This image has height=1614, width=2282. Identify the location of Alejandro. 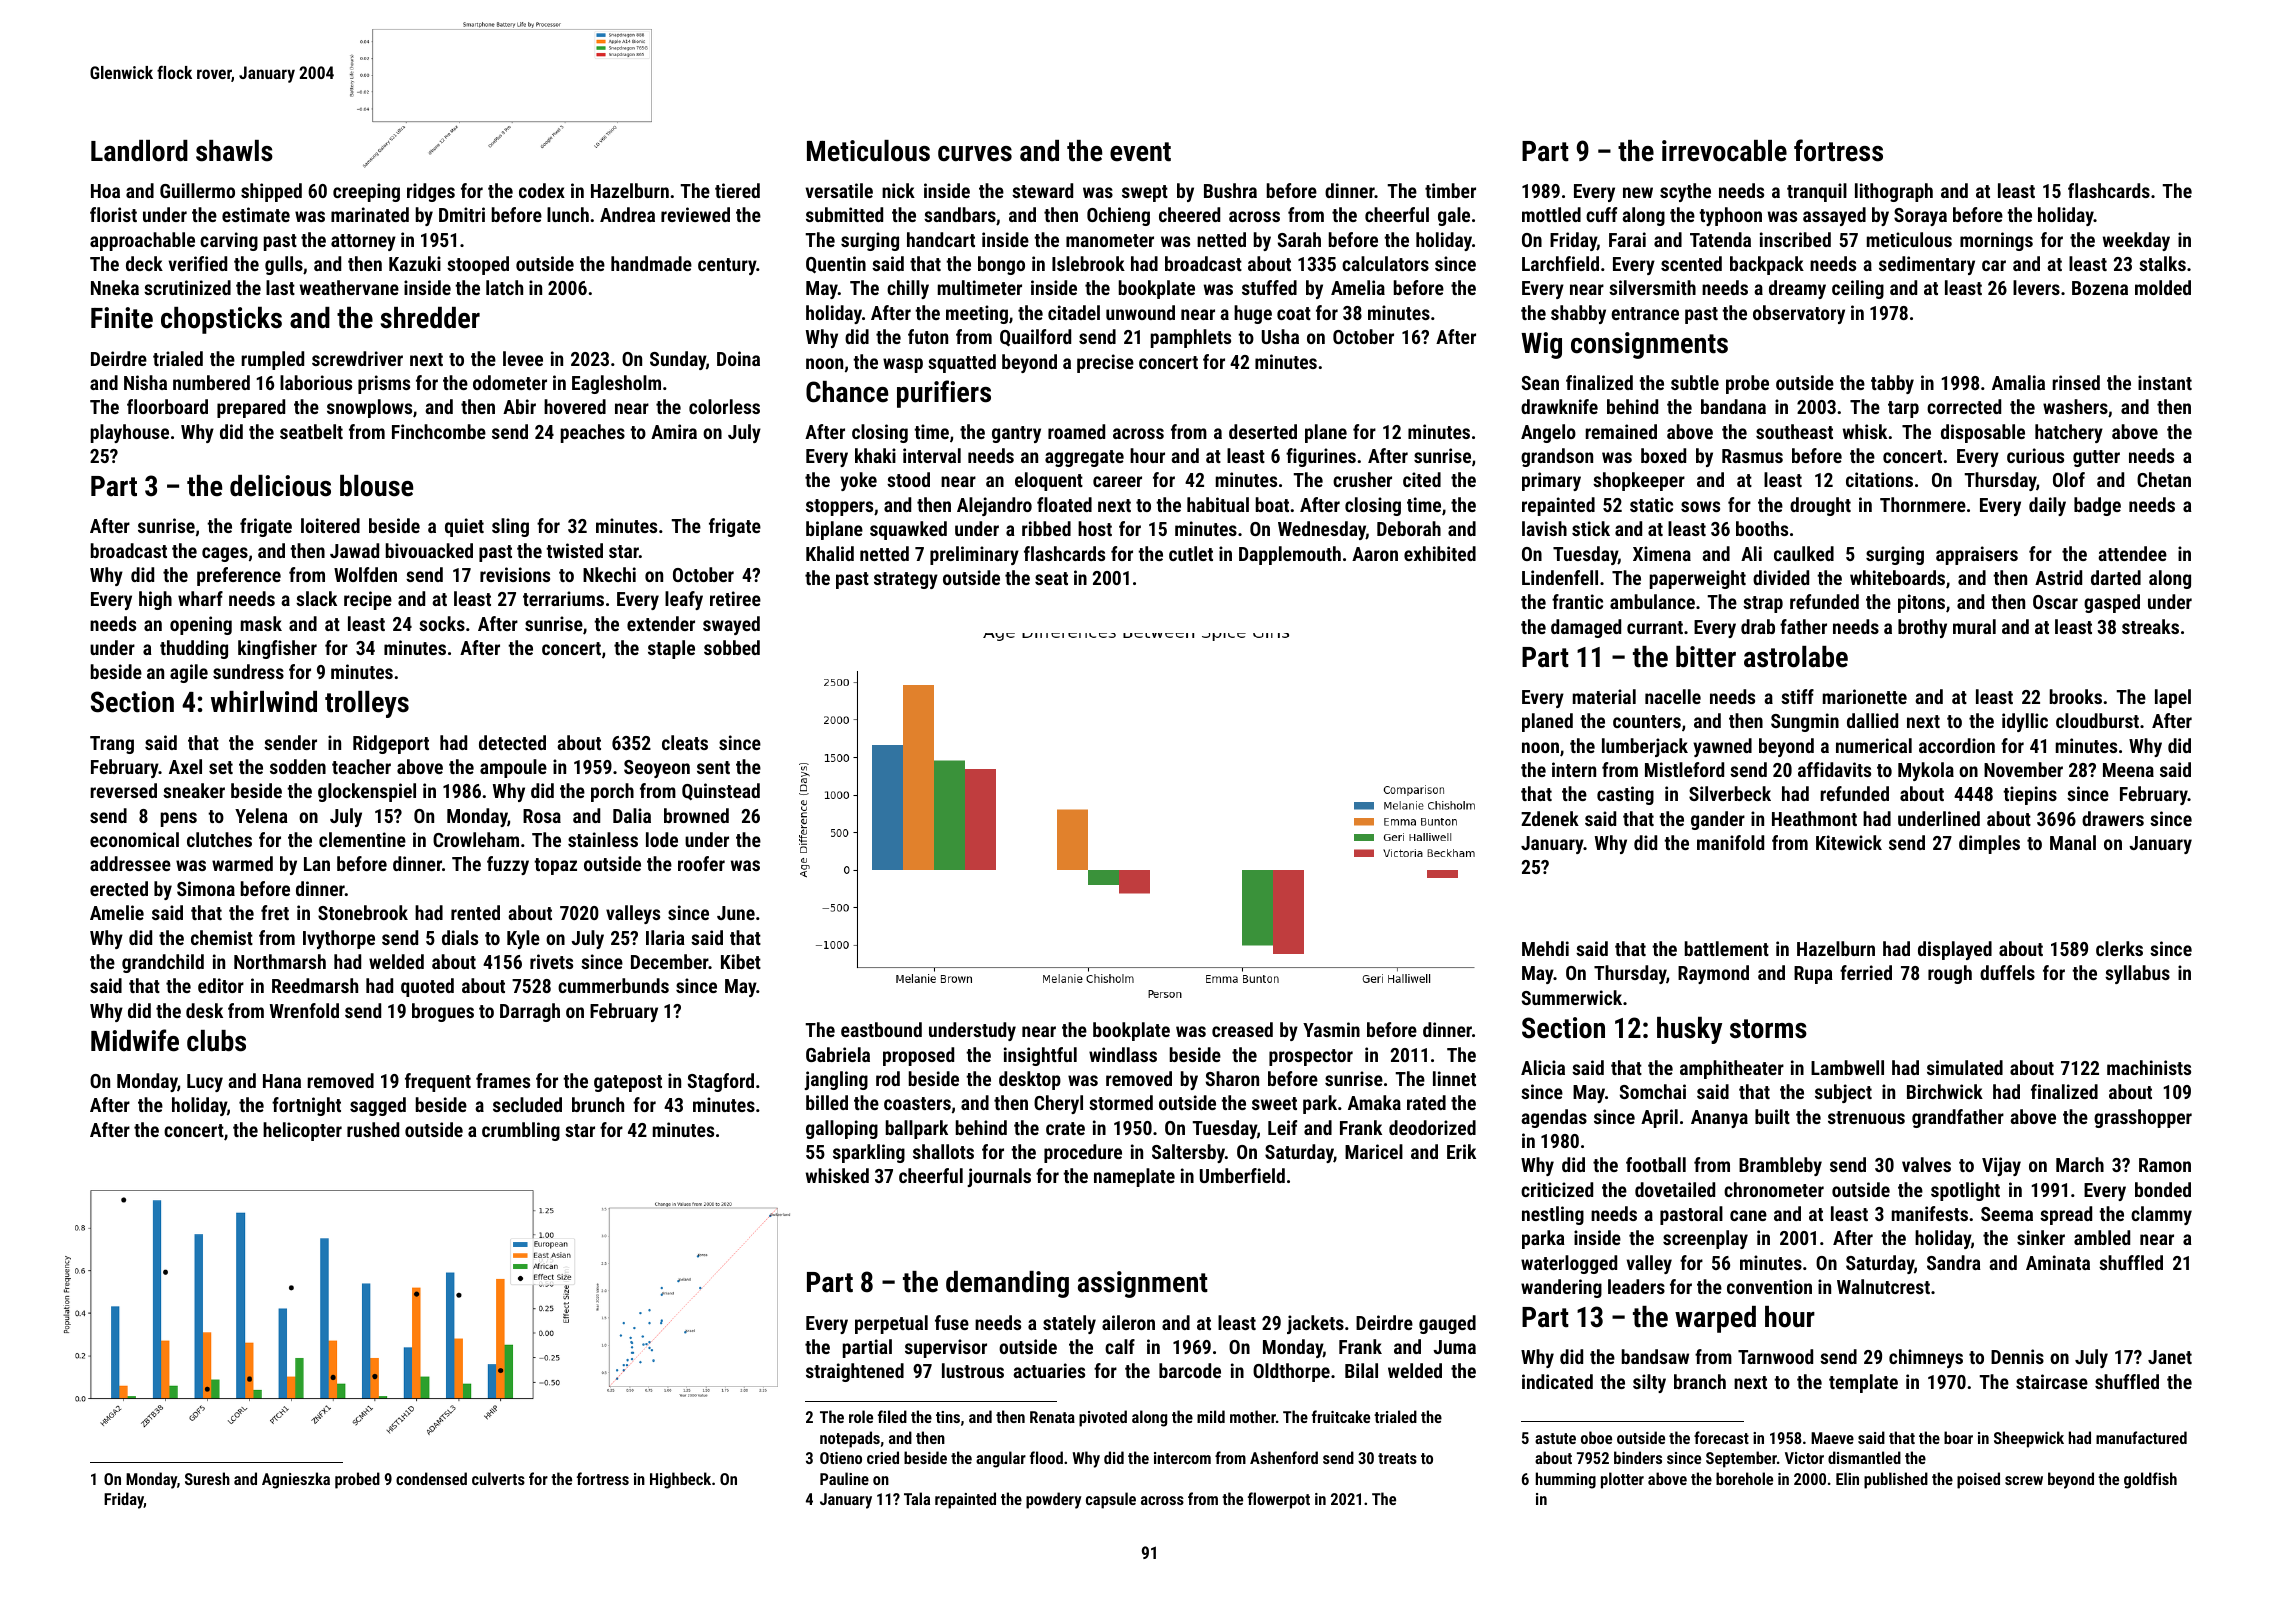
(994, 506).
